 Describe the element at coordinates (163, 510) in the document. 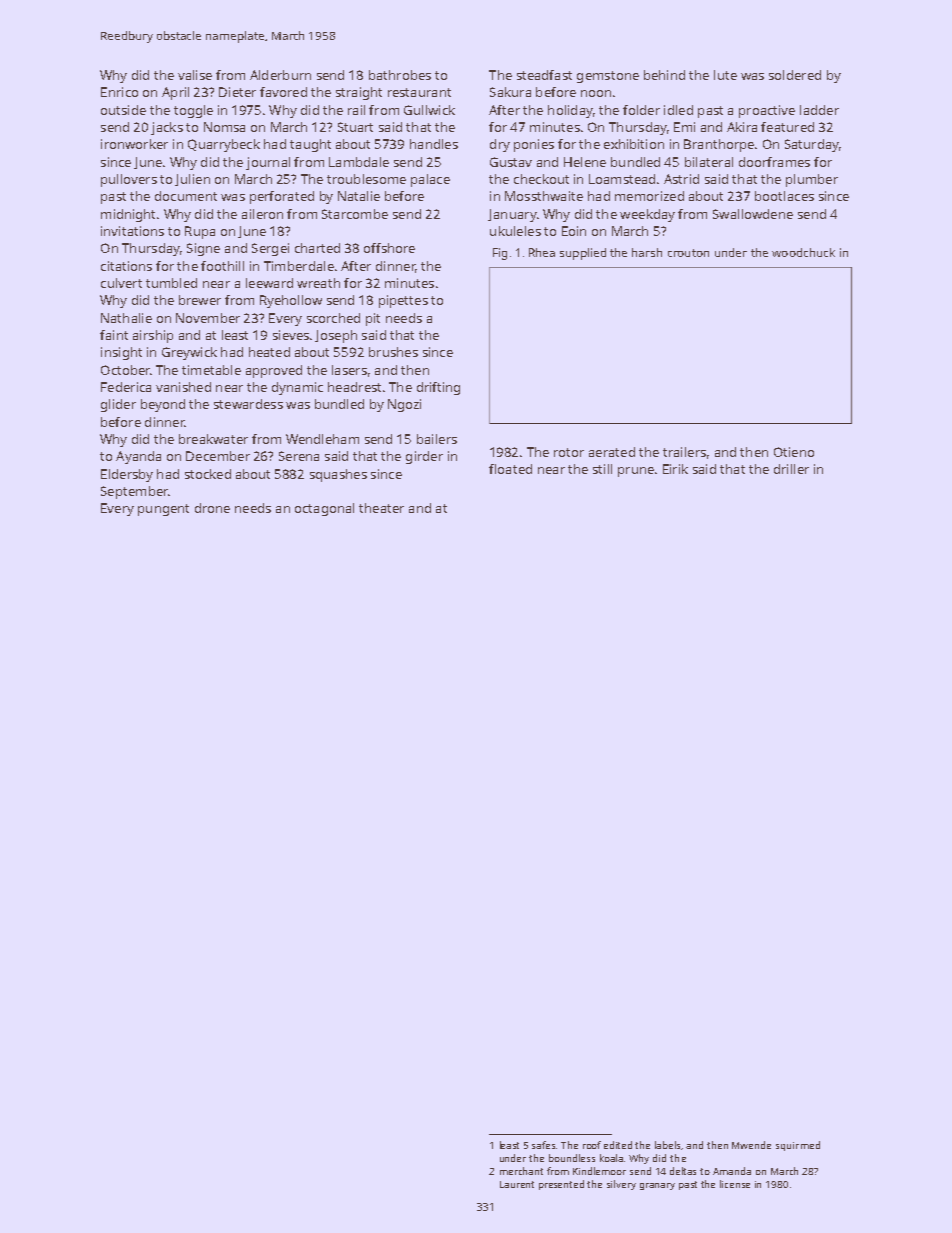

I see `pungent` at that location.
